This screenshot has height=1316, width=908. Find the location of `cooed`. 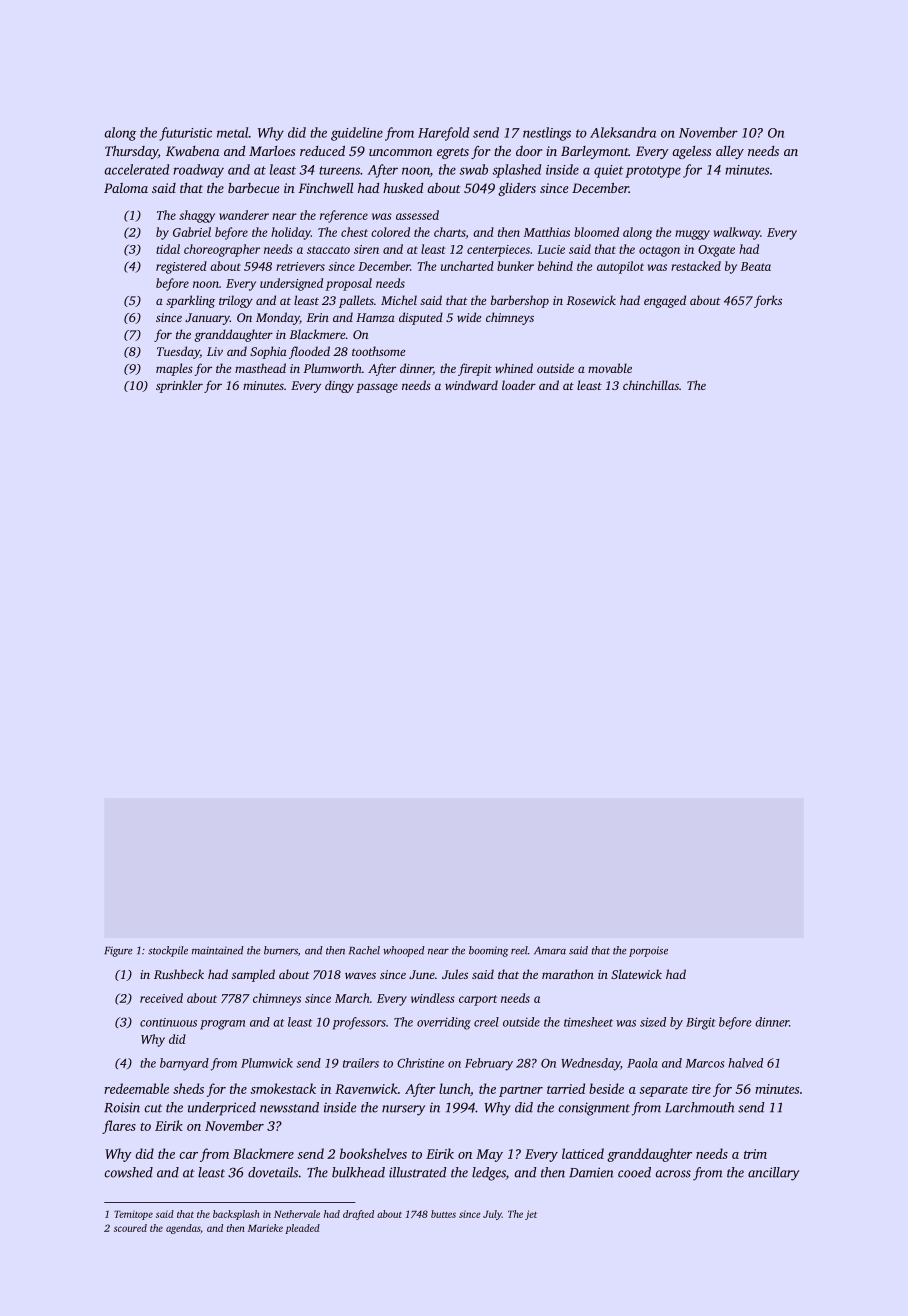

cooed is located at coordinates (634, 1172).
